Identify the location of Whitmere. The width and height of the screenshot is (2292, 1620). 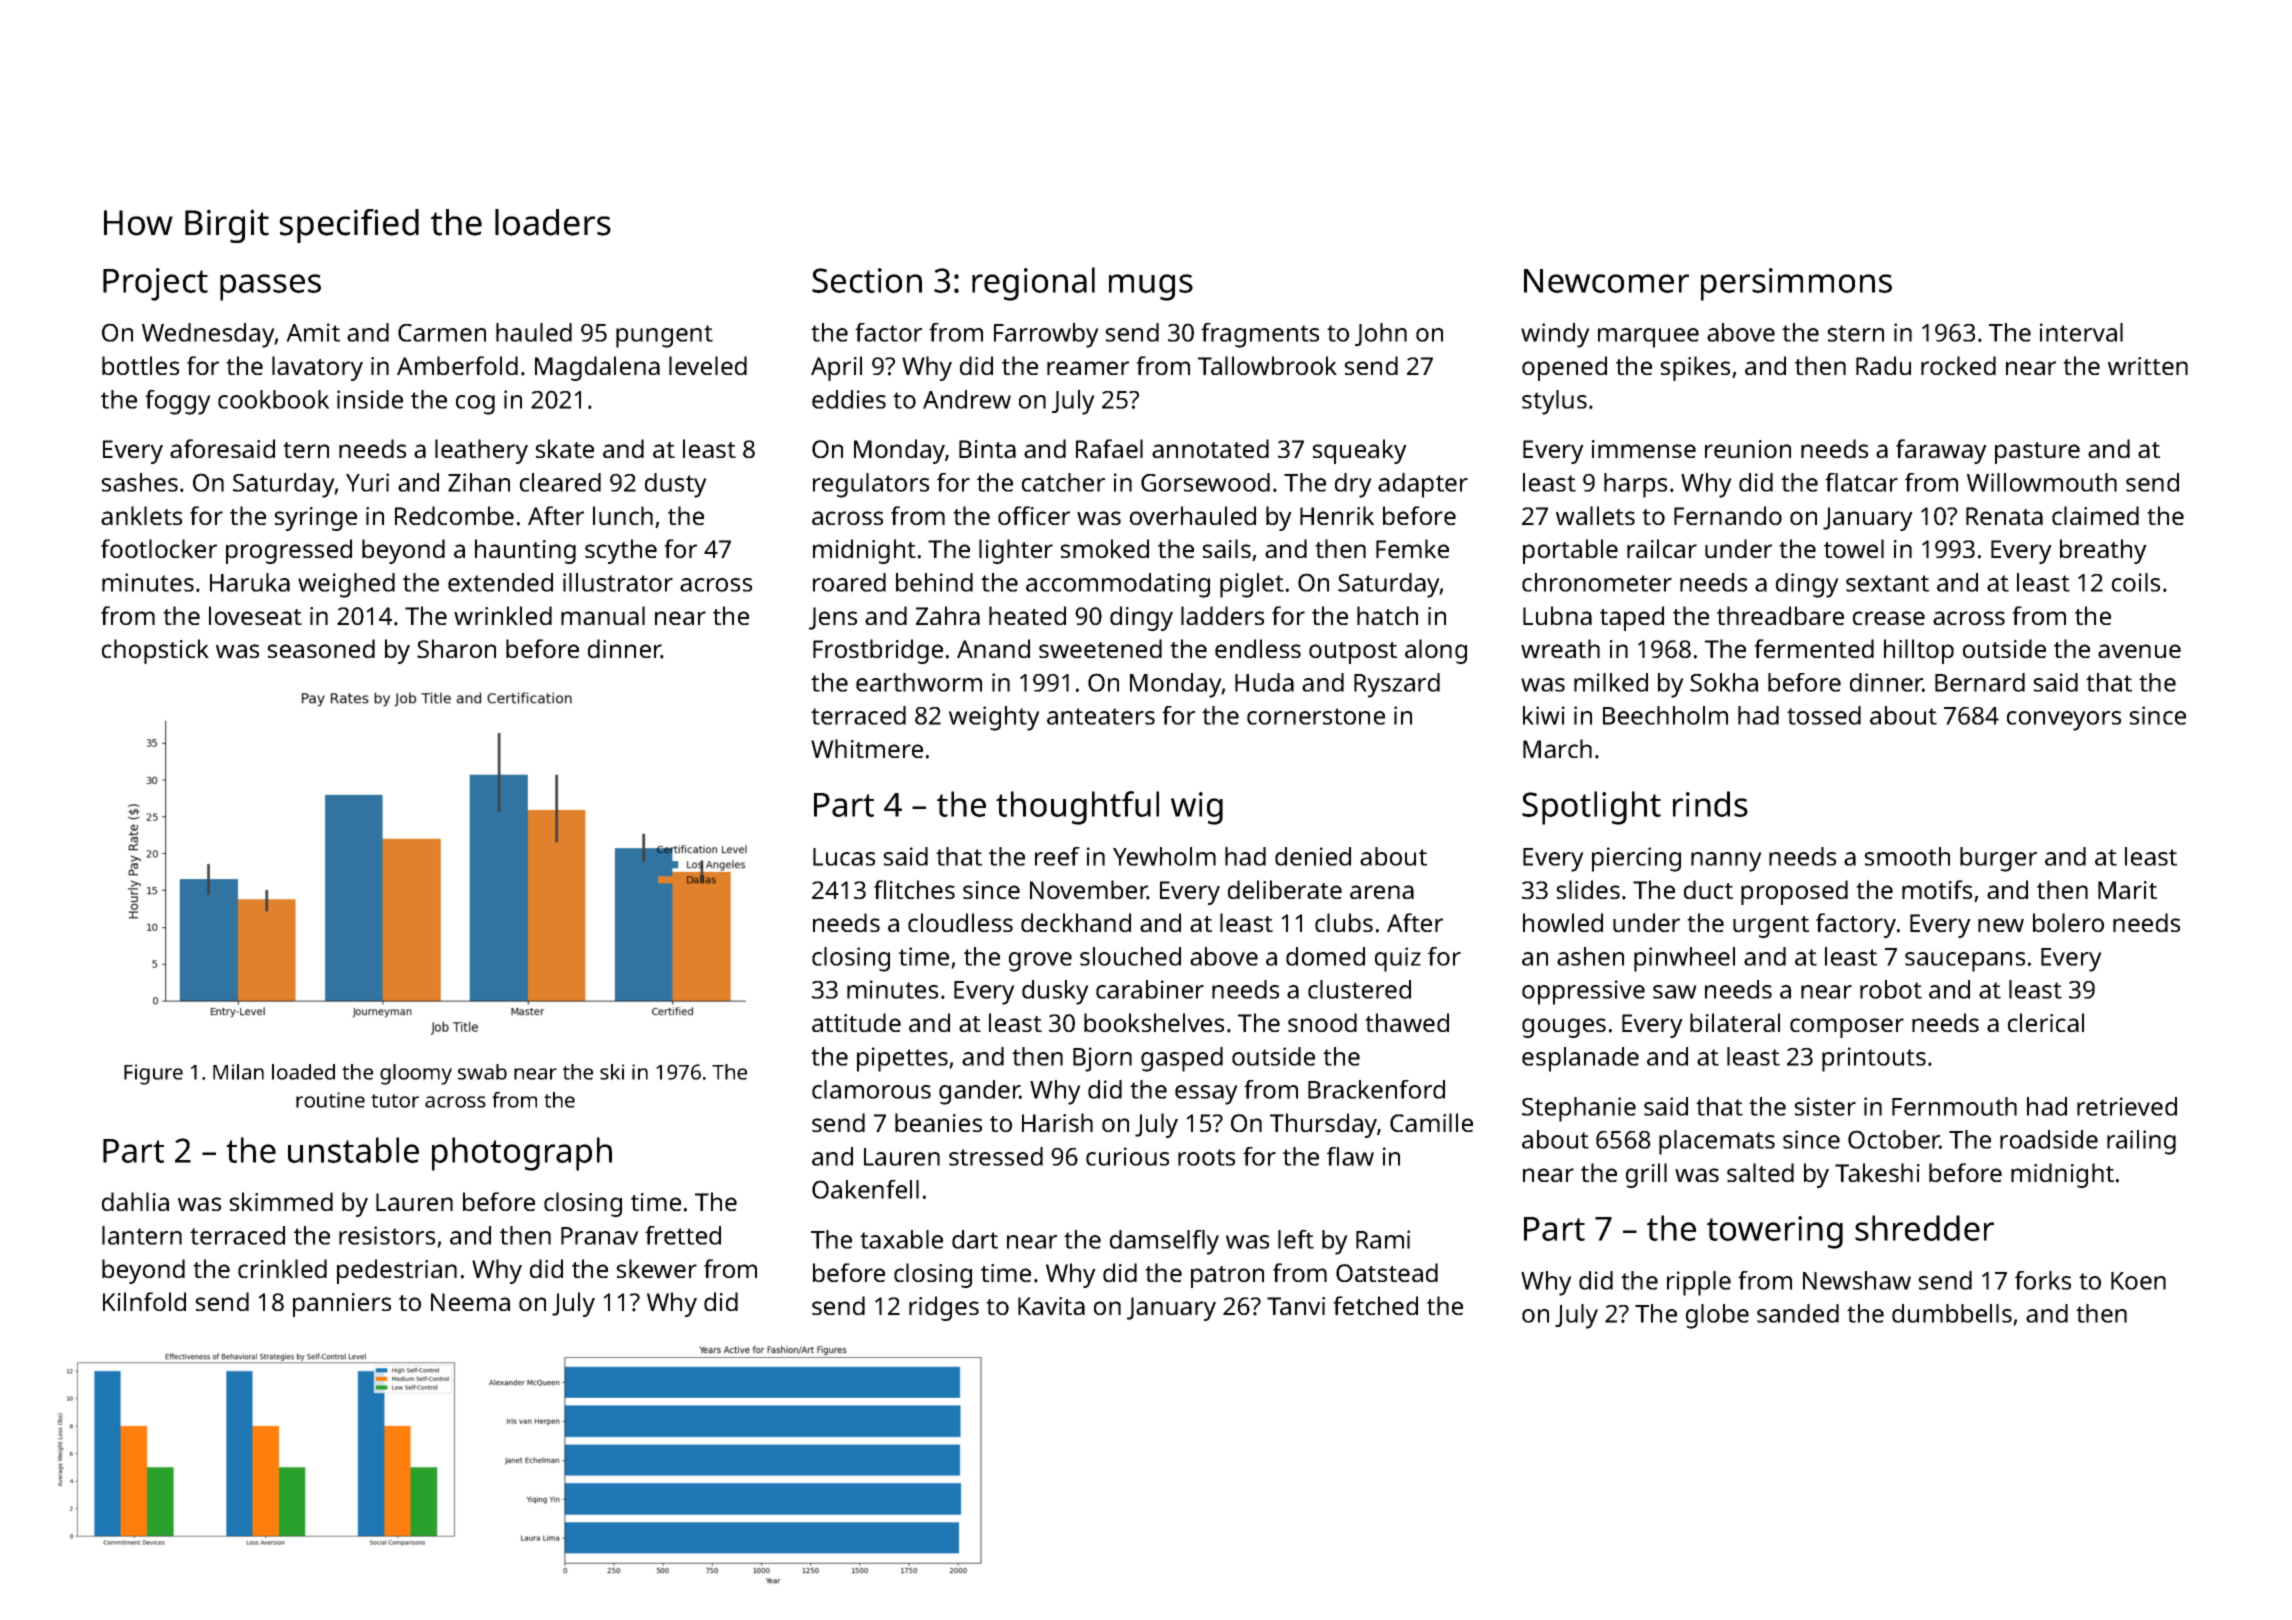
(867, 748).
